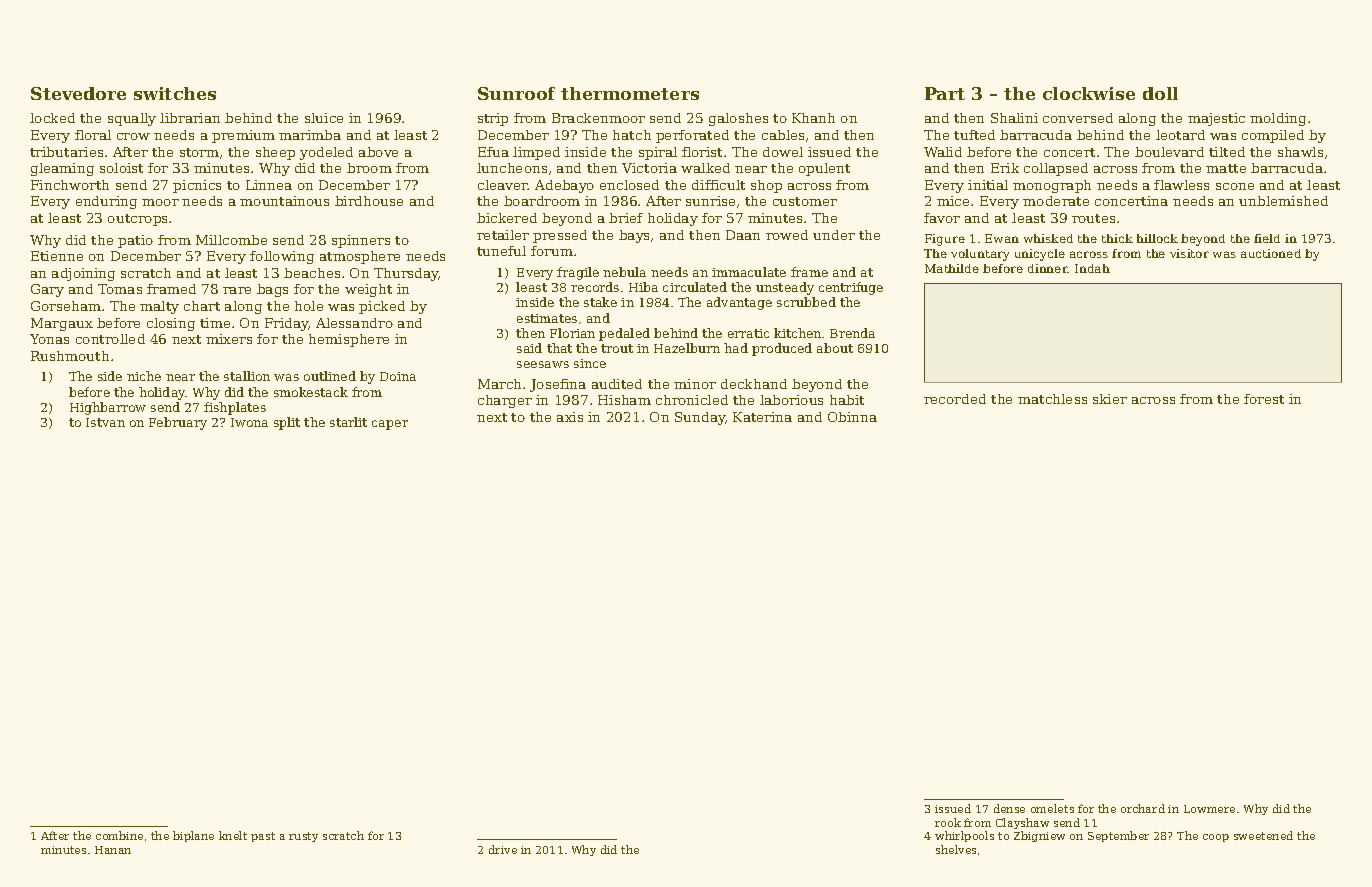 This screenshot has height=887, width=1372. Describe the element at coordinates (738, 119) in the screenshot. I see `galoshes` at that location.
